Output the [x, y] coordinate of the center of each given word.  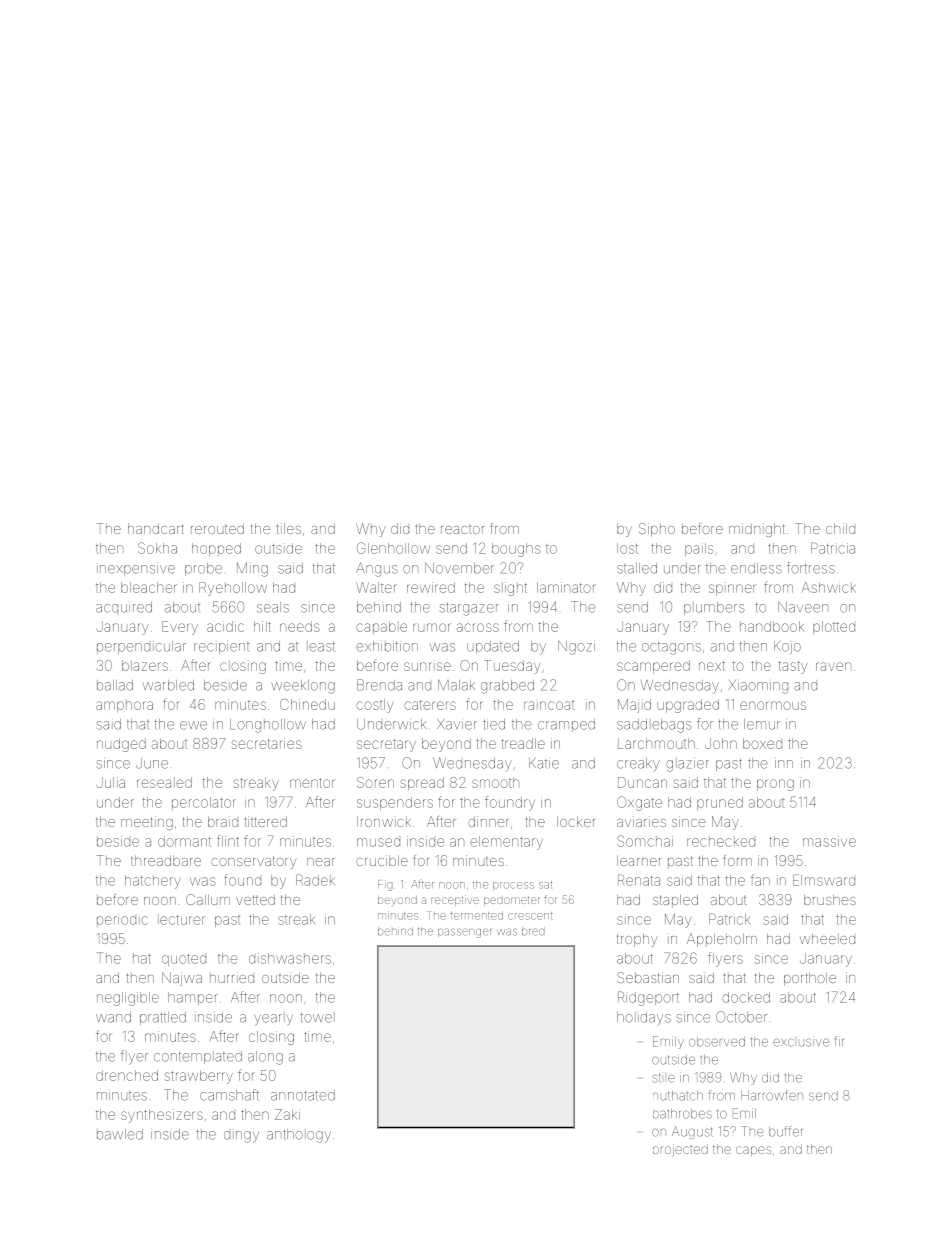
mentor [312, 783]
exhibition [387, 646]
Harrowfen [772, 1095]
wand [113, 1017]
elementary [506, 843]
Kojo [787, 647]
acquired [124, 607]
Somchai [645, 841]
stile [663, 1078]
